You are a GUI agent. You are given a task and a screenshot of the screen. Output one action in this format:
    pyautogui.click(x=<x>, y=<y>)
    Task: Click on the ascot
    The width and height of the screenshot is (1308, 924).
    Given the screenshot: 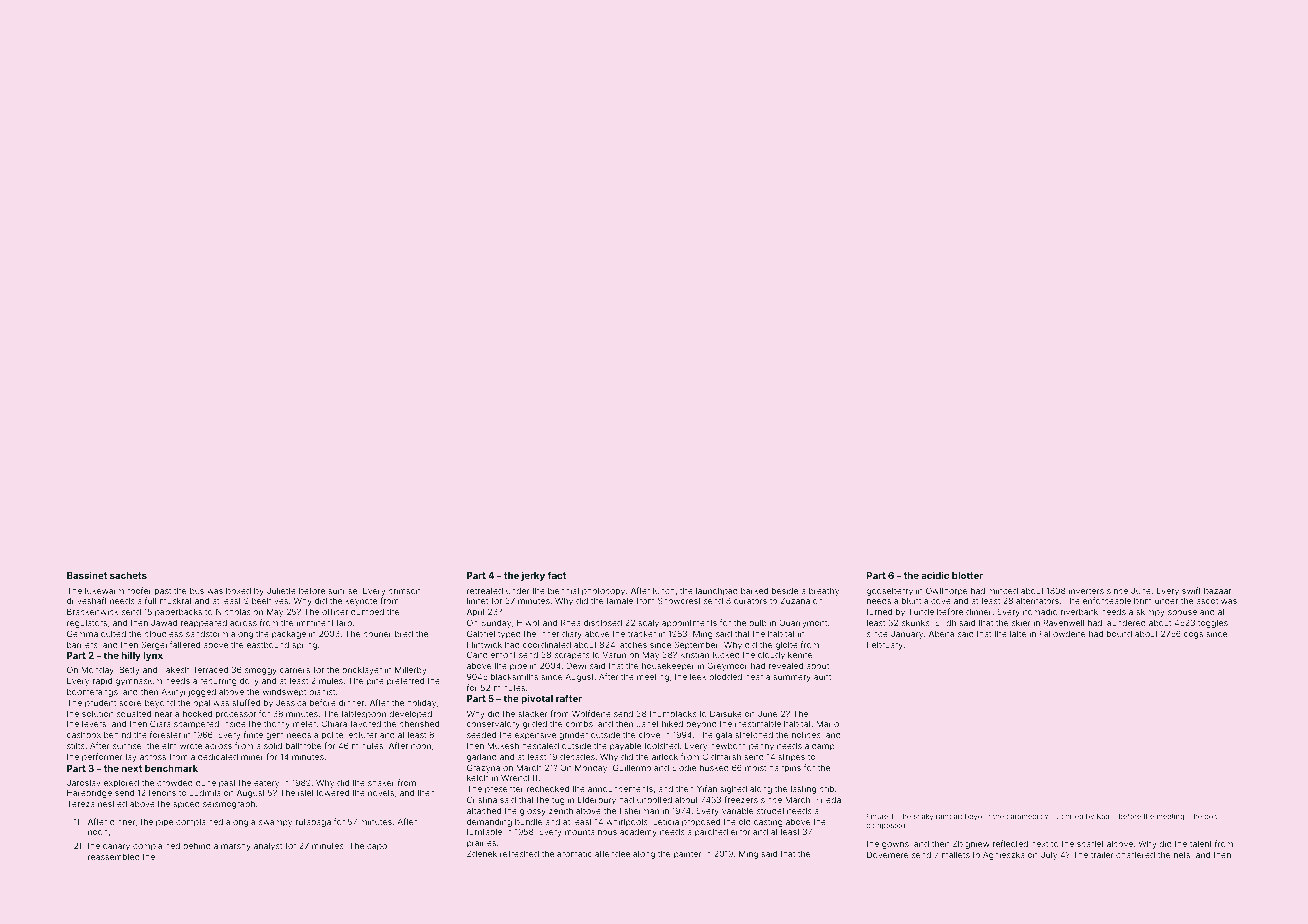 What is the action you would take?
    pyautogui.click(x=1207, y=601)
